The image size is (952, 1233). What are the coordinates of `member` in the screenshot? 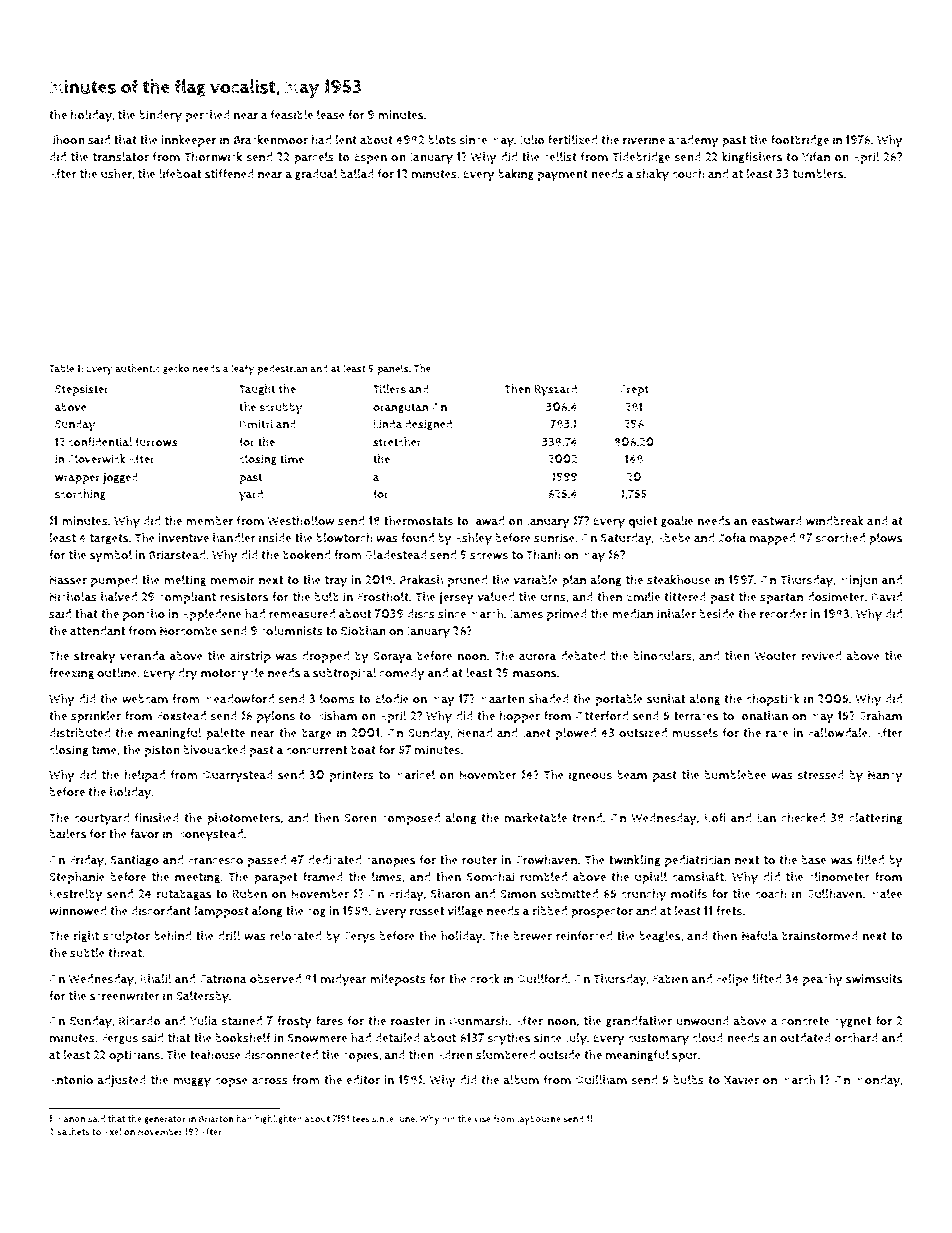 It's located at (209, 521).
